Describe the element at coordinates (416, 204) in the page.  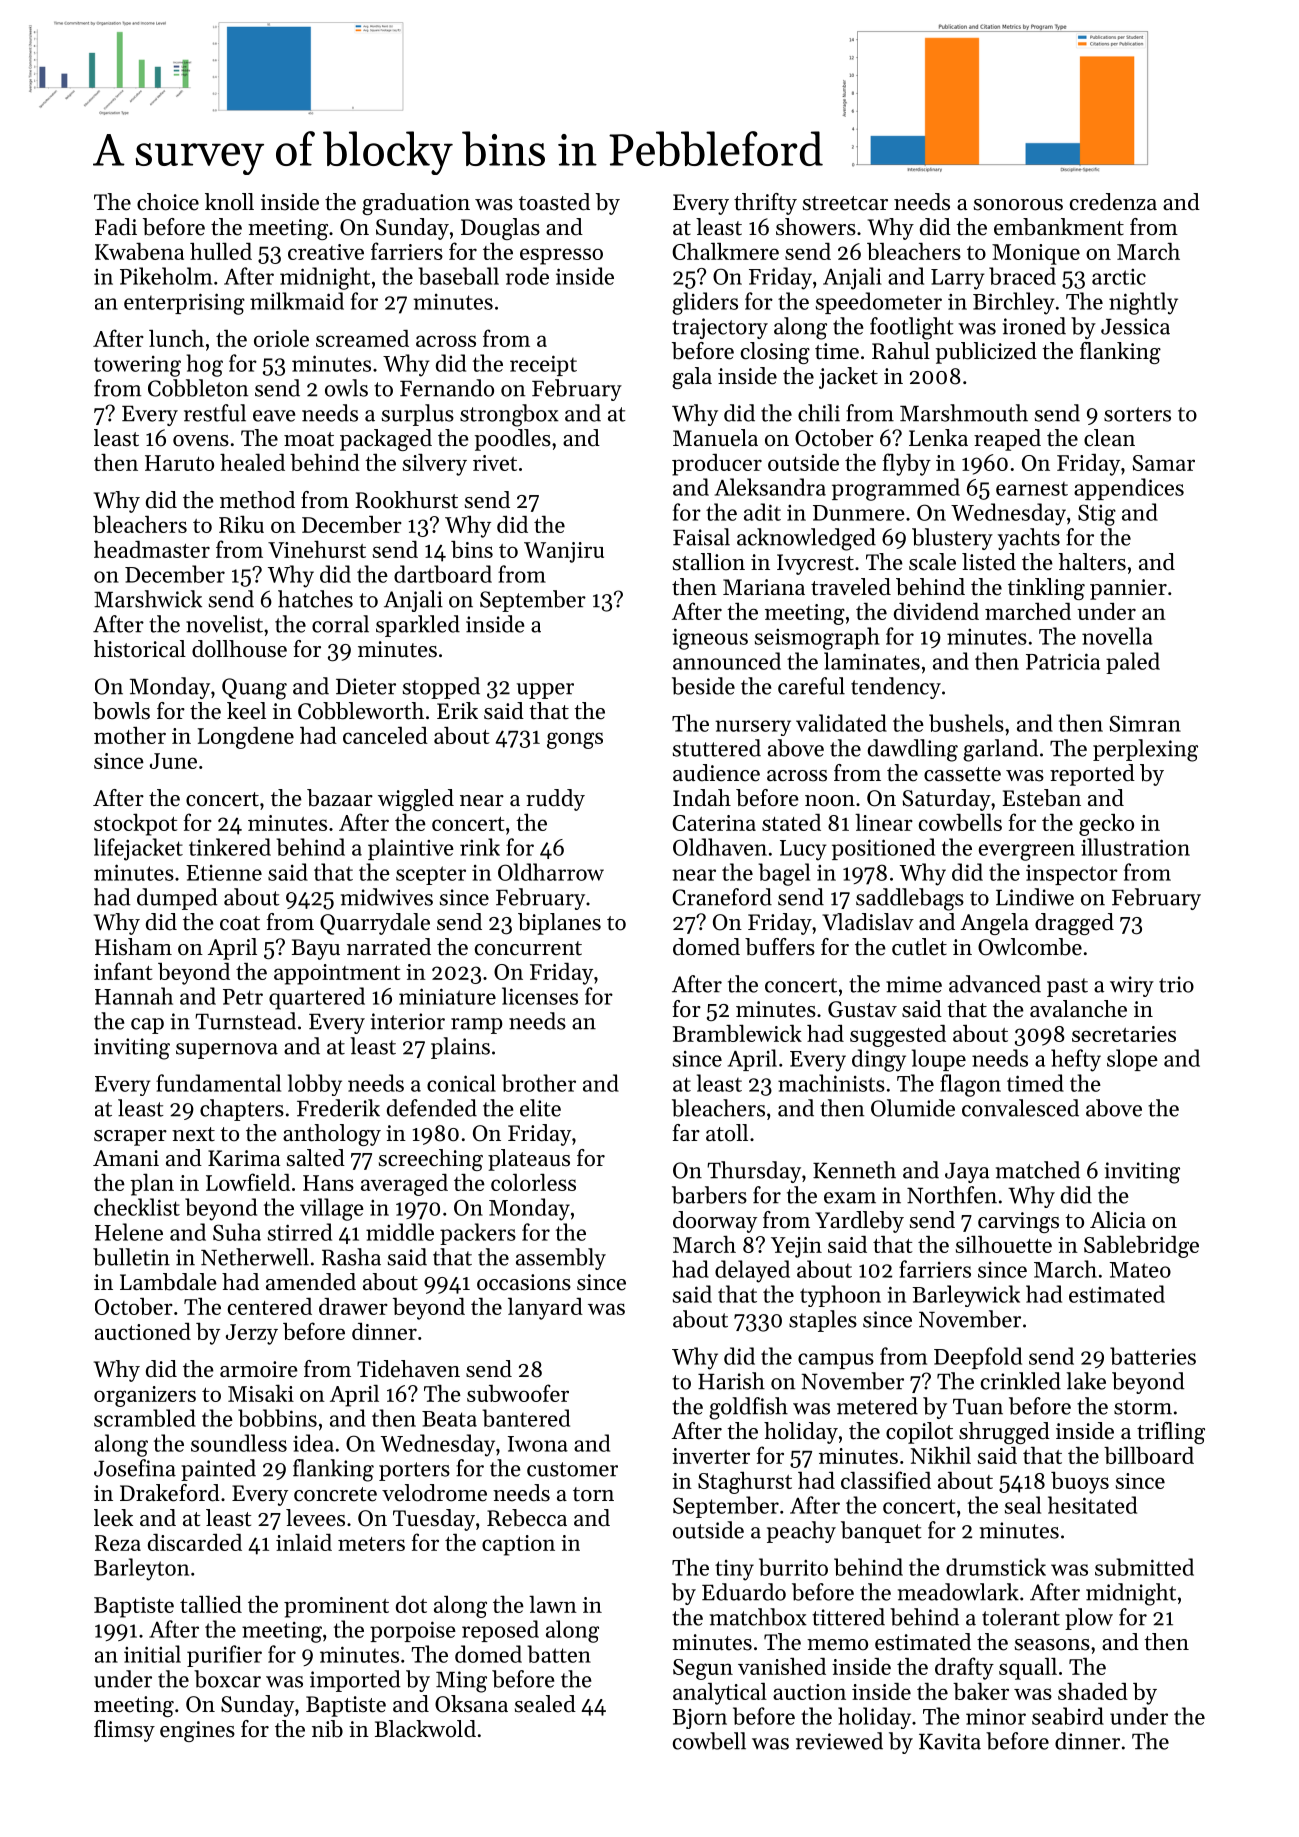
I see `graduation` at that location.
